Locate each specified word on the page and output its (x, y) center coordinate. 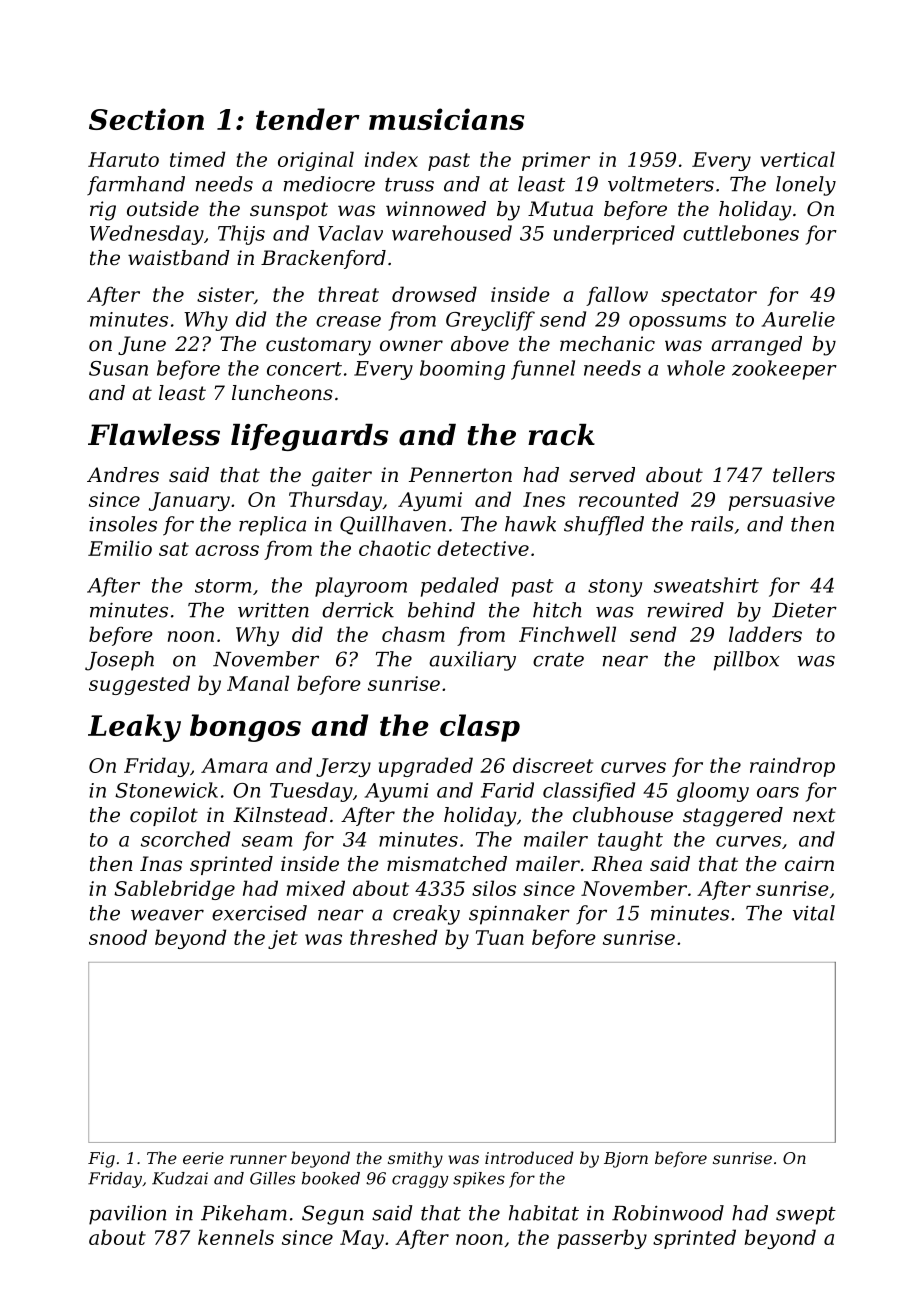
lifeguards (310, 437)
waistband (179, 258)
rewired (686, 610)
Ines (544, 499)
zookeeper (784, 370)
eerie (203, 1158)
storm (223, 586)
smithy (415, 1159)
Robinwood (668, 1213)
